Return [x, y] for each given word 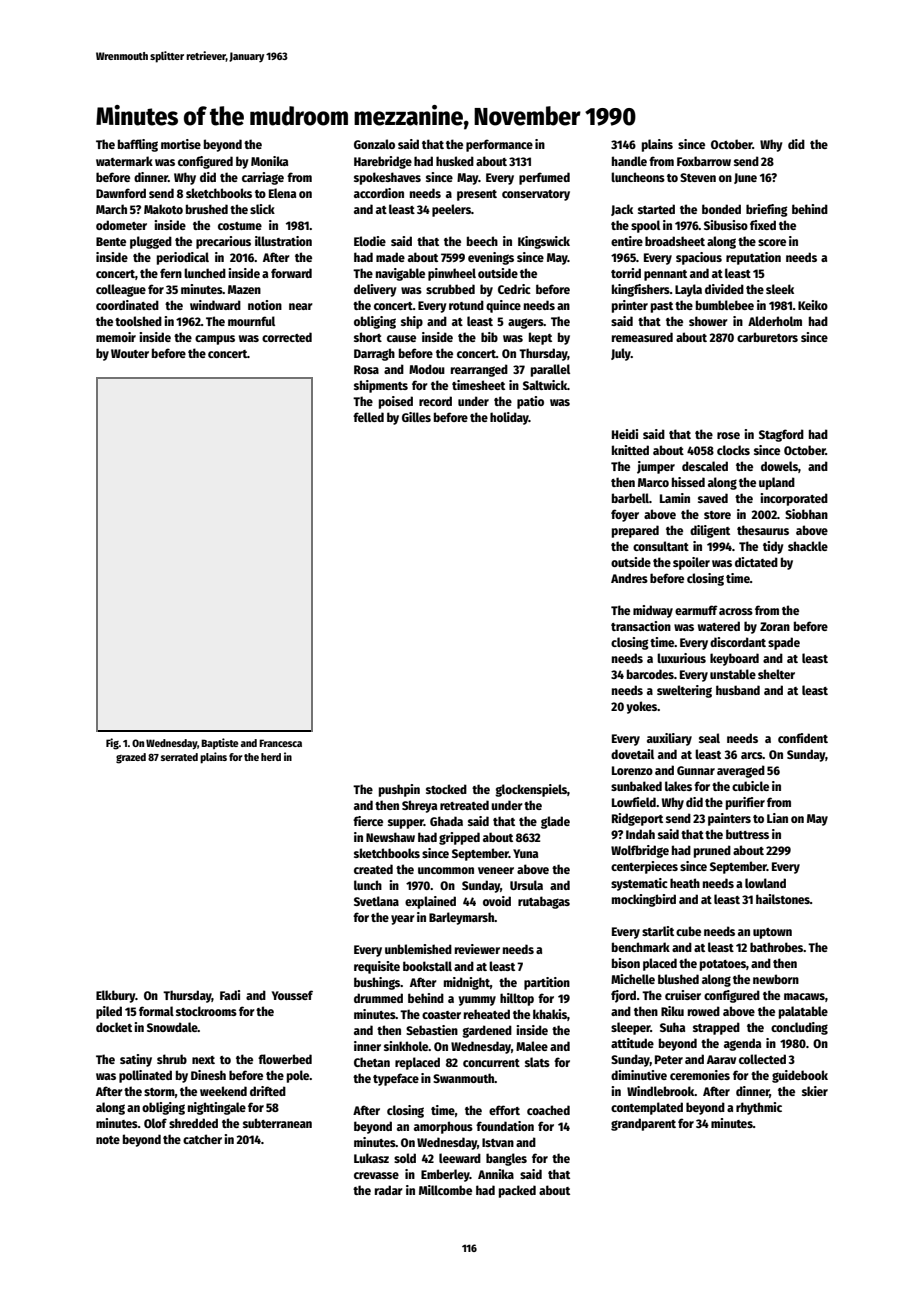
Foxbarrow [704, 161]
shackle [808, 546]
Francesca [280, 743]
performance [499, 145]
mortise [181, 144]
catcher [202, 1139]
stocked [446, 789]
